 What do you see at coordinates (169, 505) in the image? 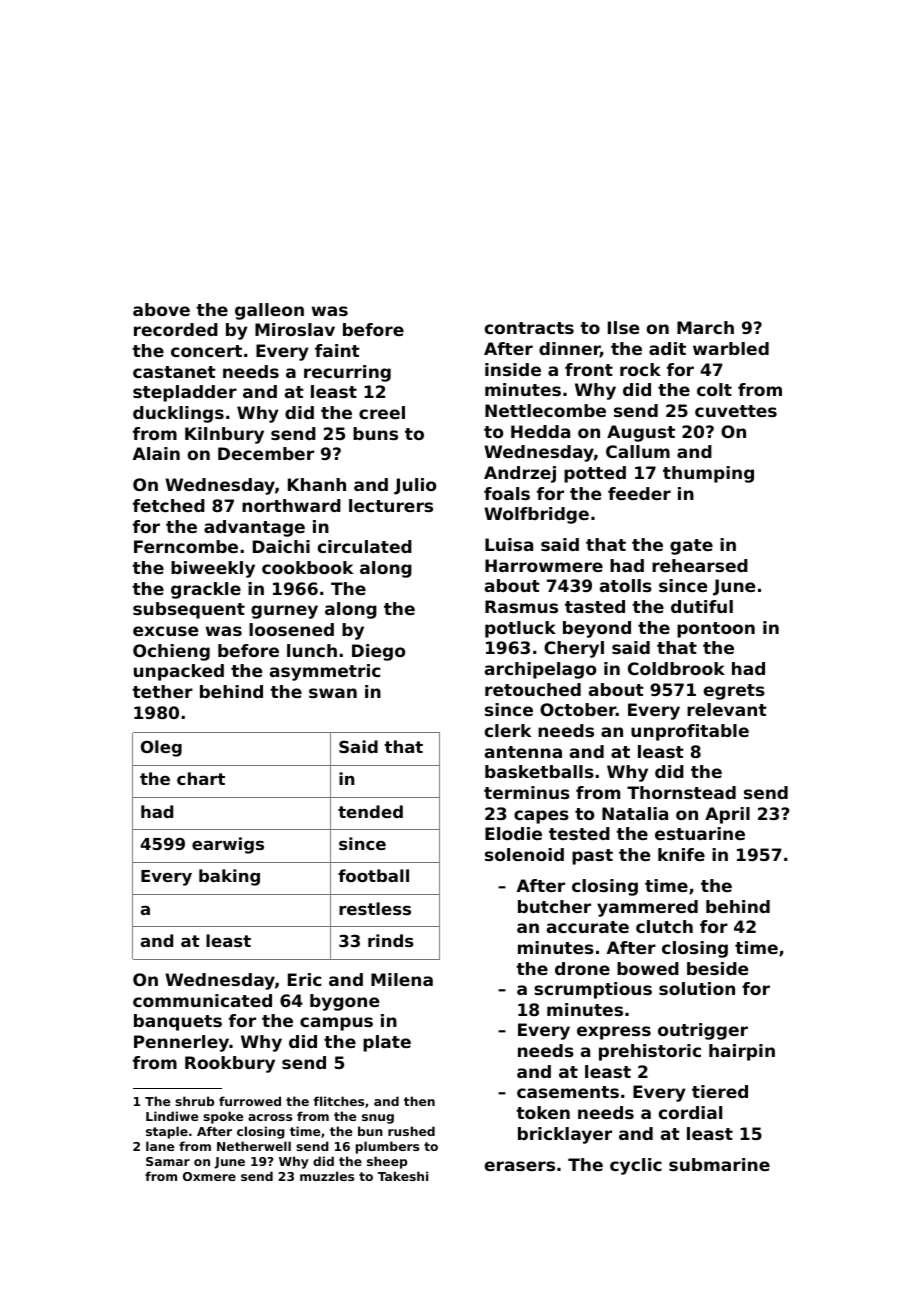
I see `fetched` at bounding box center [169, 505].
